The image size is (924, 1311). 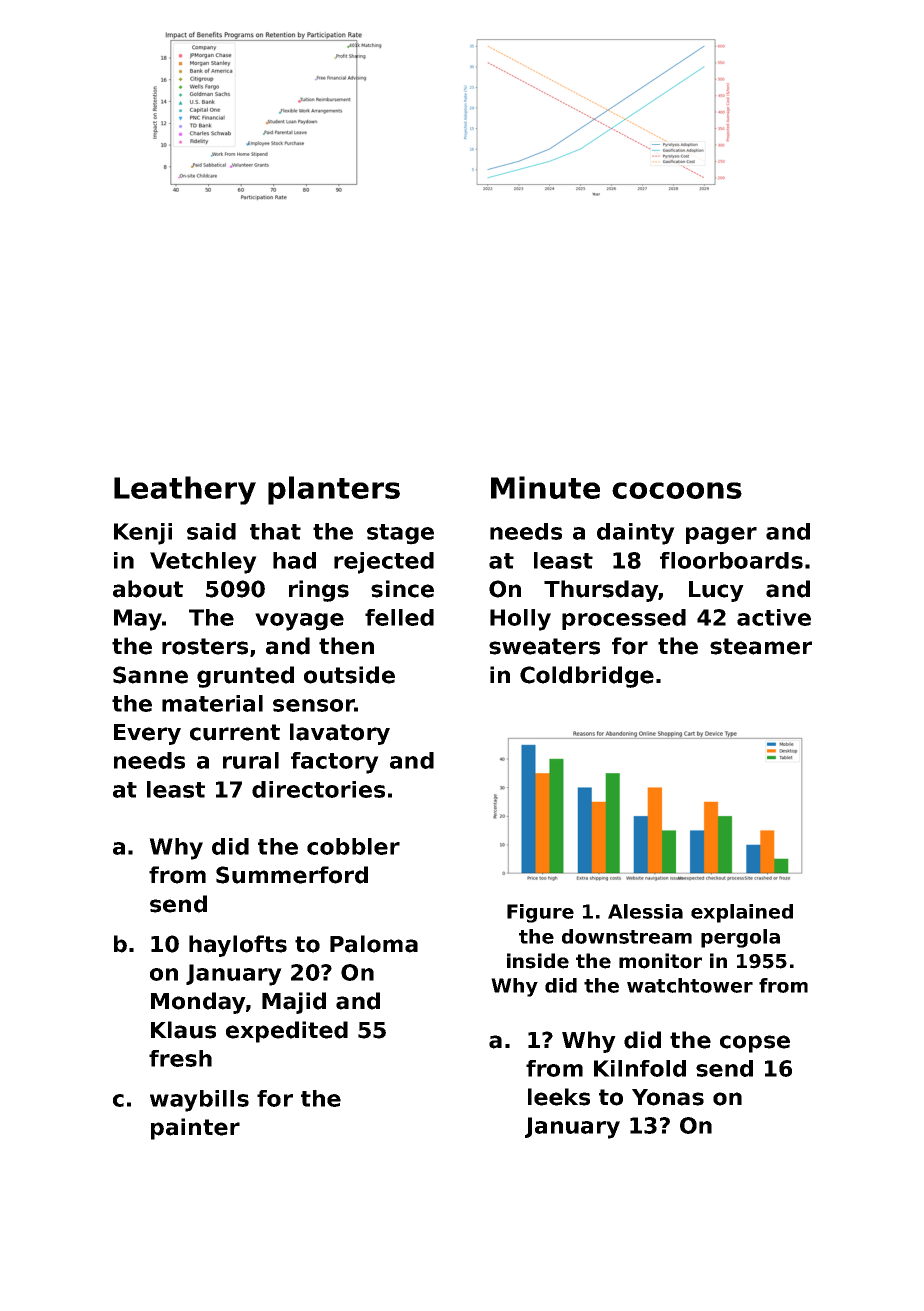 I want to click on Vetchley, so click(x=203, y=563).
